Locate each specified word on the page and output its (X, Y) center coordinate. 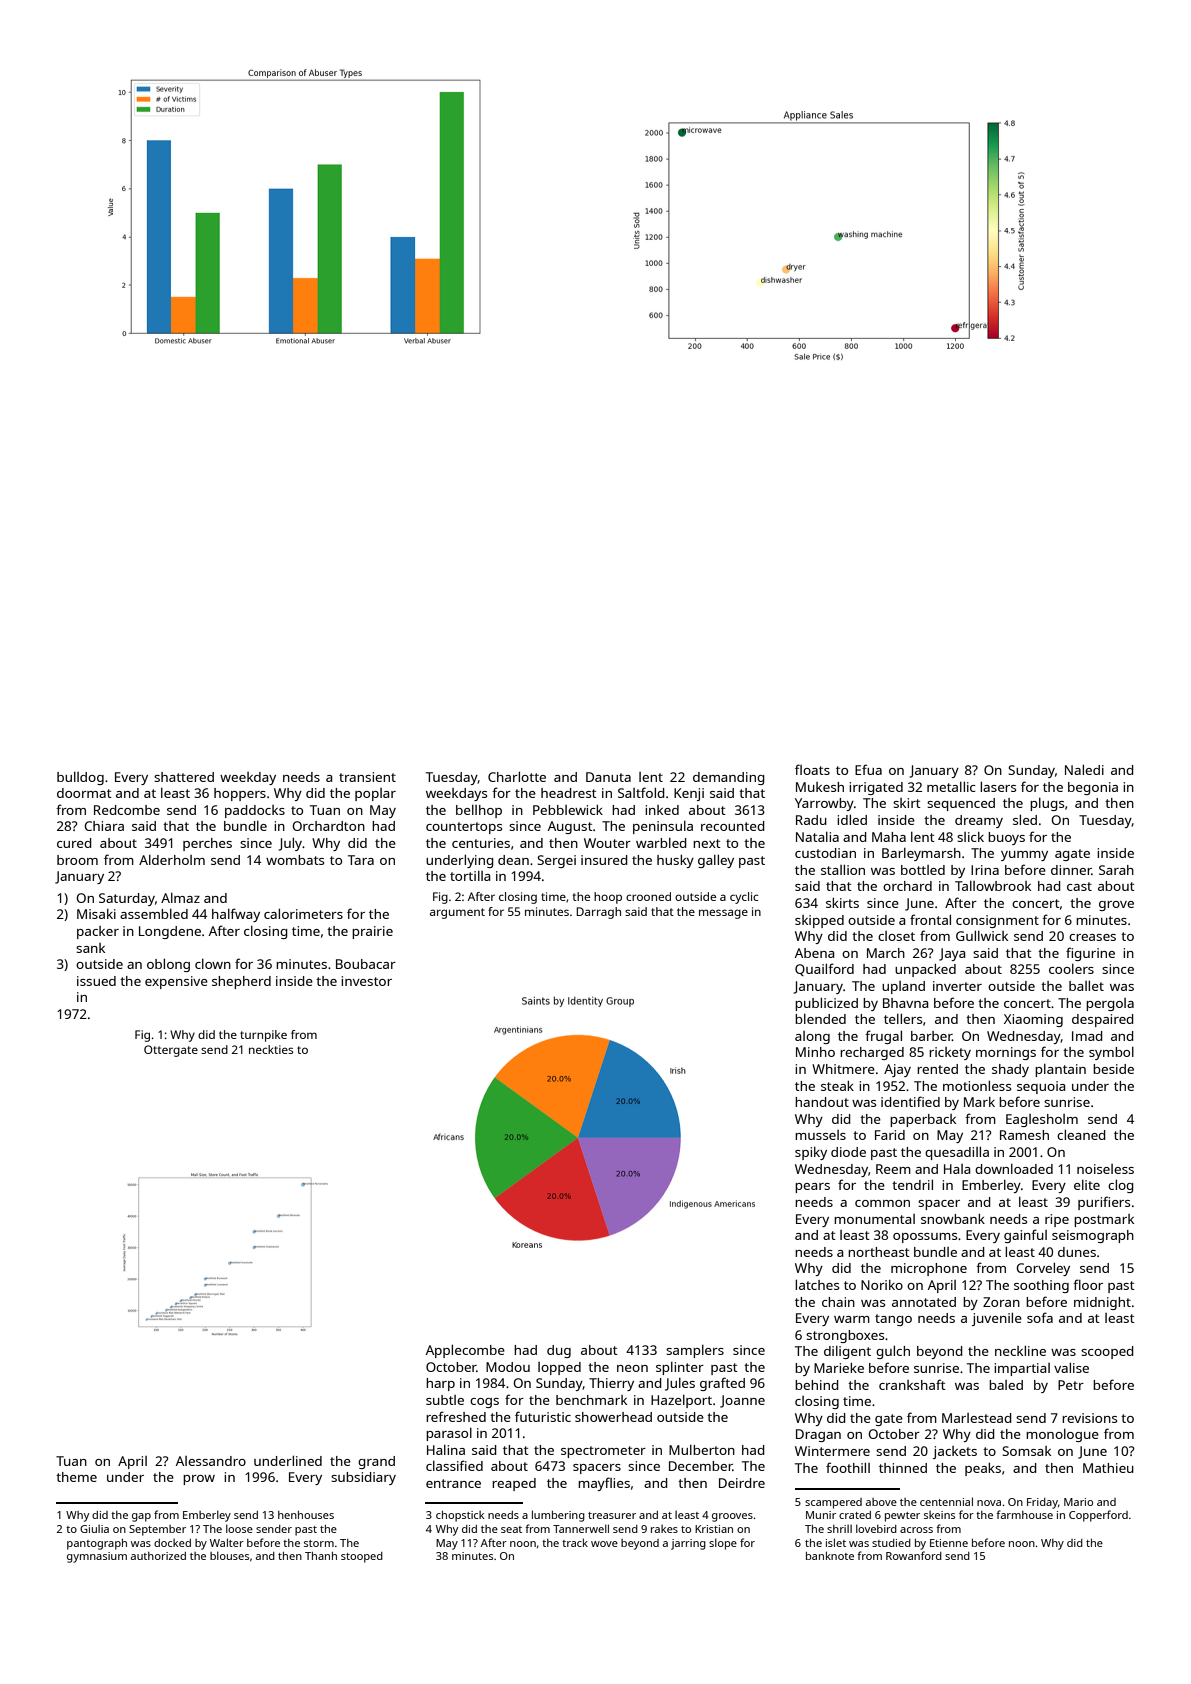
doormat (84, 793)
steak (837, 1086)
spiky (811, 1153)
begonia (1093, 788)
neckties (271, 1049)
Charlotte (517, 776)
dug (559, 1351)
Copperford (1098, 1516)
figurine (1090, 954)
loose (239, 1528)
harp (440, 1384)
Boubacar (366, 964)
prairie (372, 932)
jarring (688, 1544)
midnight (1102, 1303)
